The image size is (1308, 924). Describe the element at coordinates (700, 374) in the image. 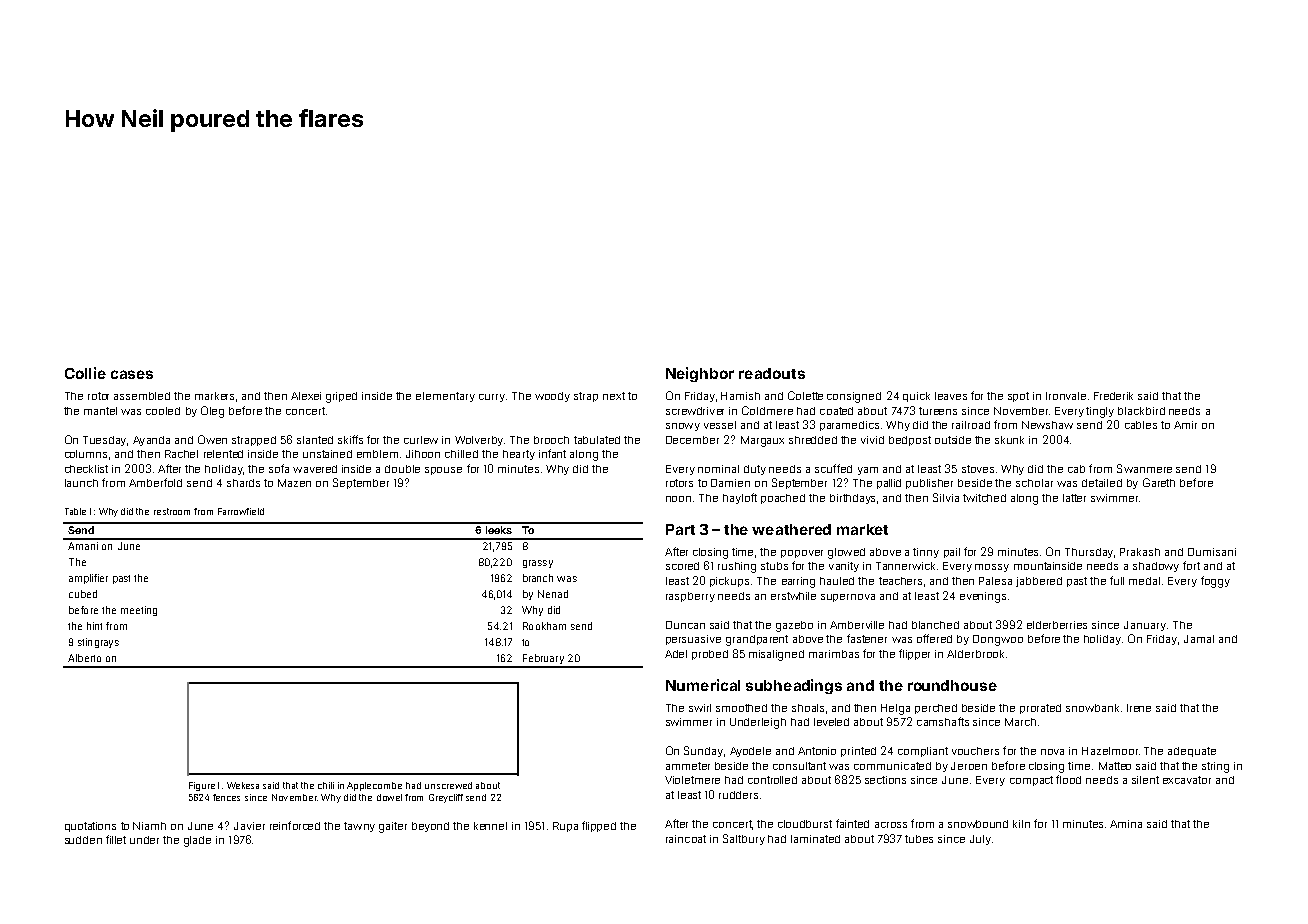

I see `Neighbor` at that location.
